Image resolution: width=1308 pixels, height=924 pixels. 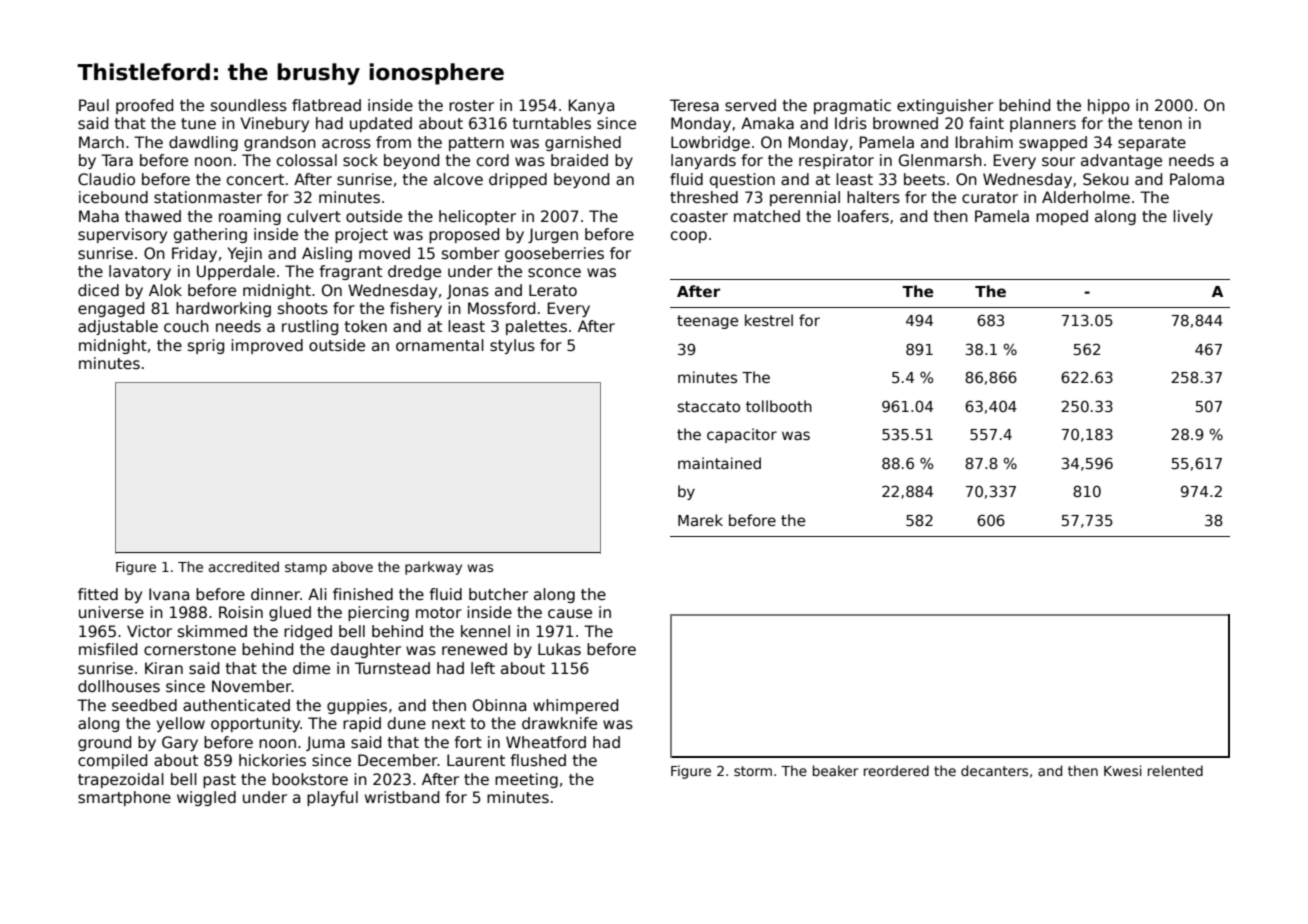 What do you see at coordinates (742, 435) in the document?
I see `capacitor` at bounding box center [742, 435].
